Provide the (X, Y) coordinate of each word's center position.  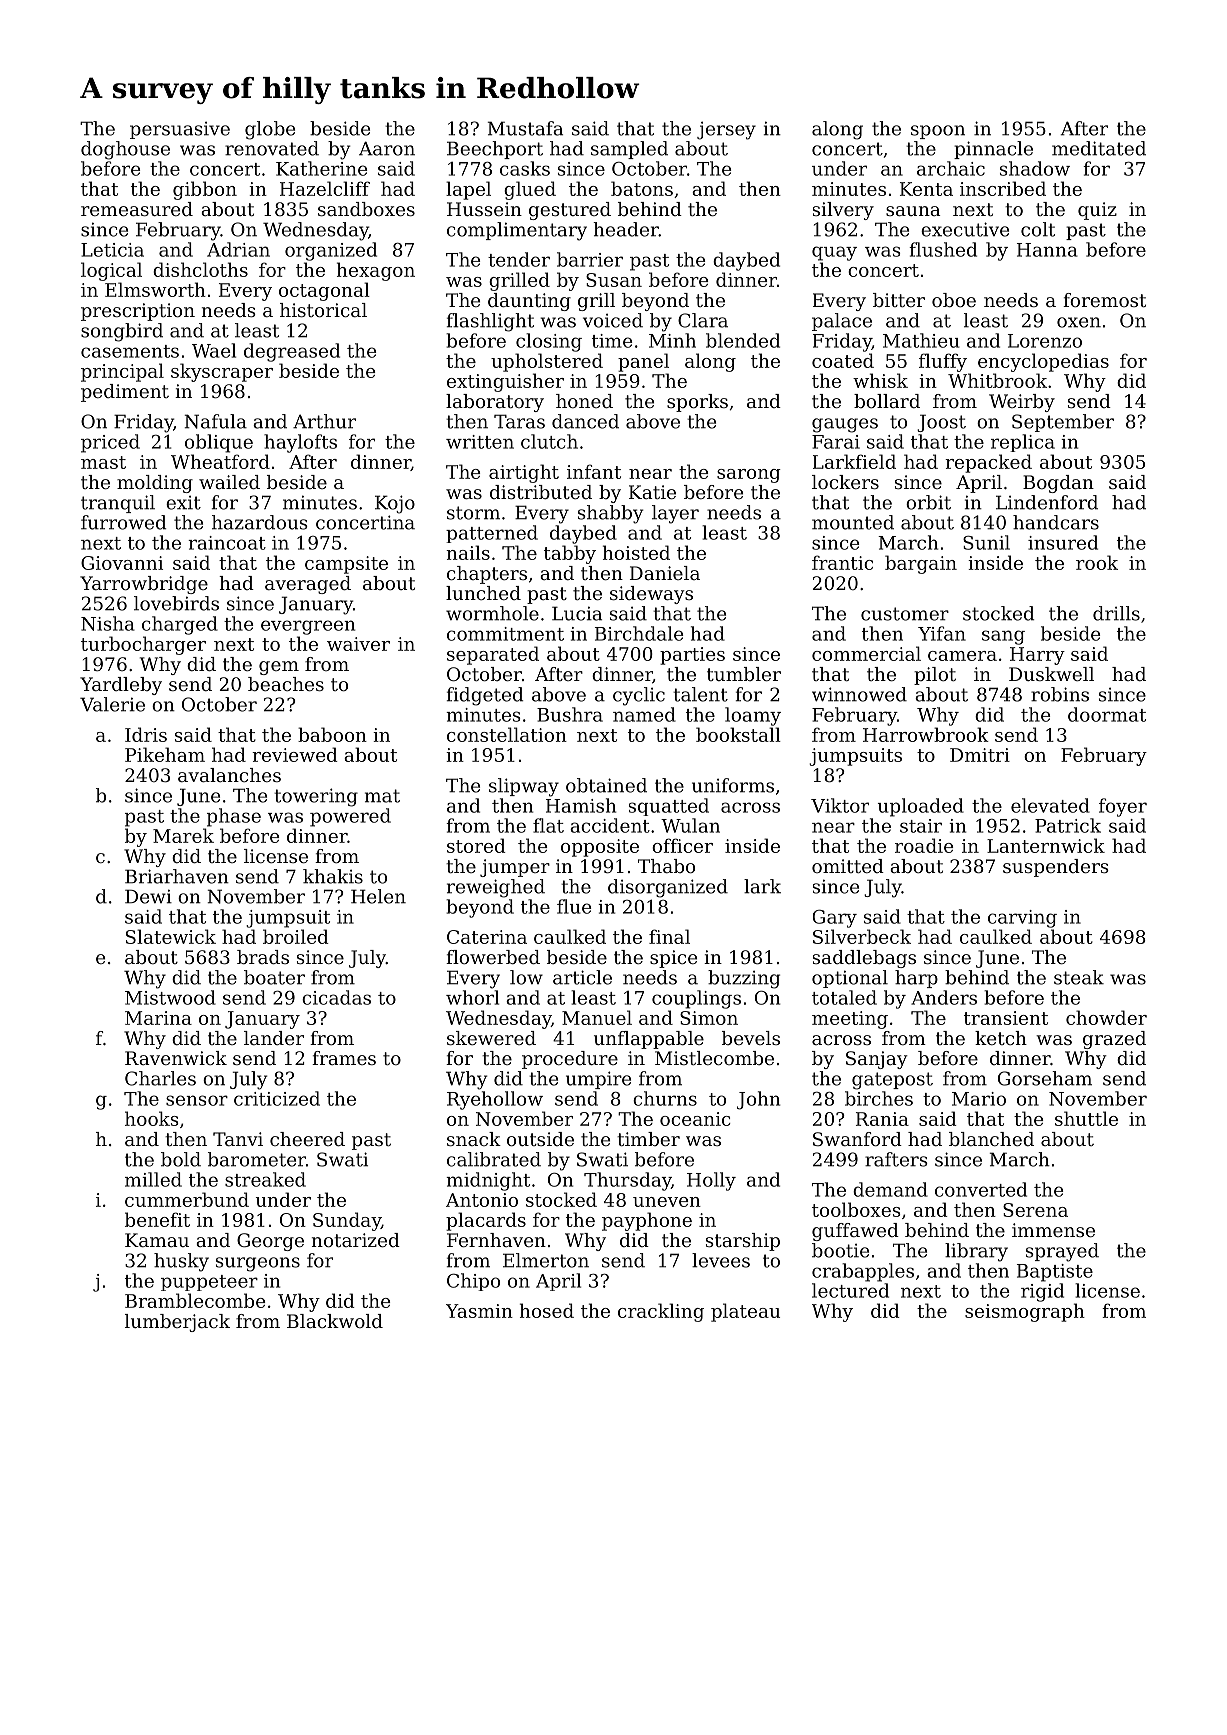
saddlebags (864, 959)
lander (274, 1038)
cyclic (639, 696)
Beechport (495, 150)
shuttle (1086, 1118)
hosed (547, 1310)
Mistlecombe (714, 1058)
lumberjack (177, 1323)
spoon (938, 132)
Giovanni (122, 563)
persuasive (180, 130)
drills (1116, 613)
